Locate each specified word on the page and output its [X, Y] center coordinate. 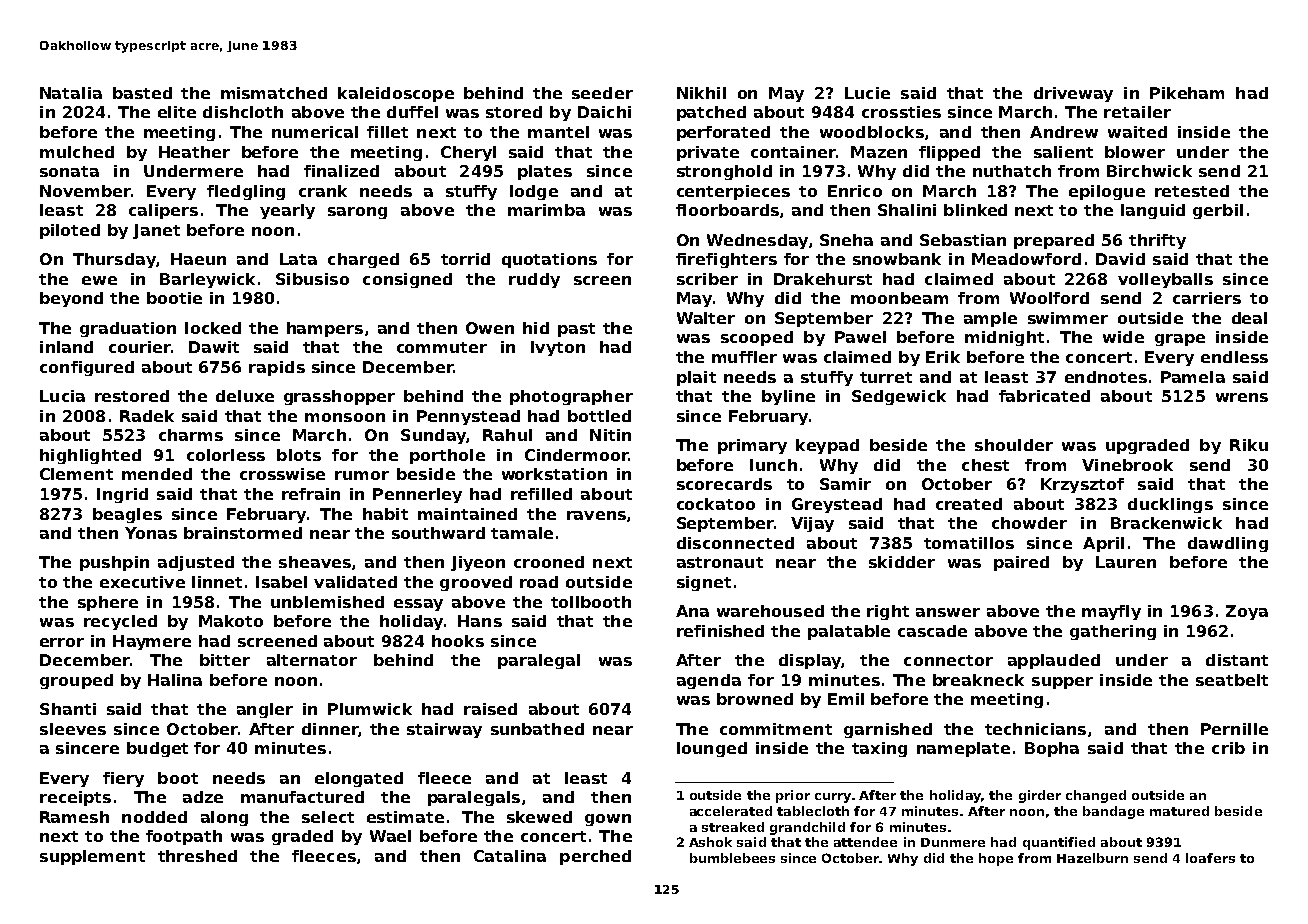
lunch [773, 465]
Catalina [510, 856]
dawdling [1228, 544]
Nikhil [701, 93]
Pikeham [1187, 93]
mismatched [274, 93]
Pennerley [417, 495]
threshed [197, 856]
